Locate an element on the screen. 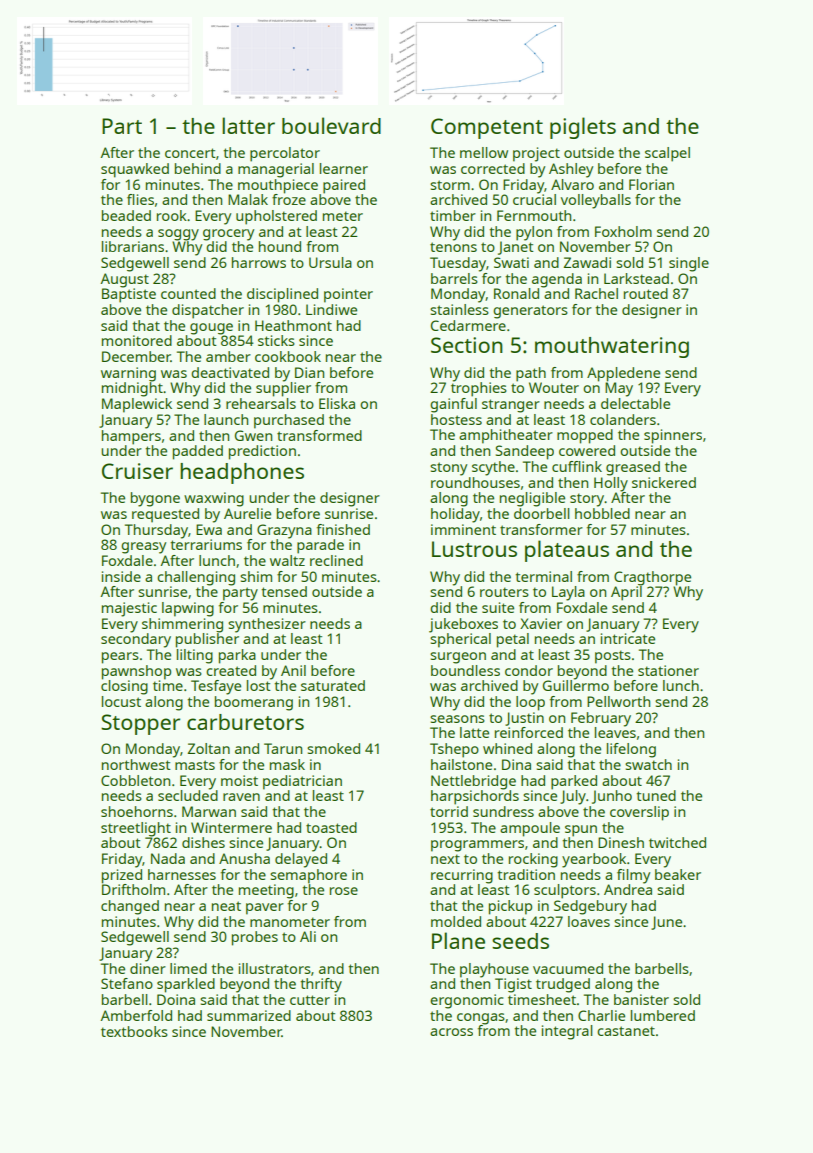 Image resolution: width=813 pixels, height=1153 pixels. scalpel is located at coordinates (667, 154).
